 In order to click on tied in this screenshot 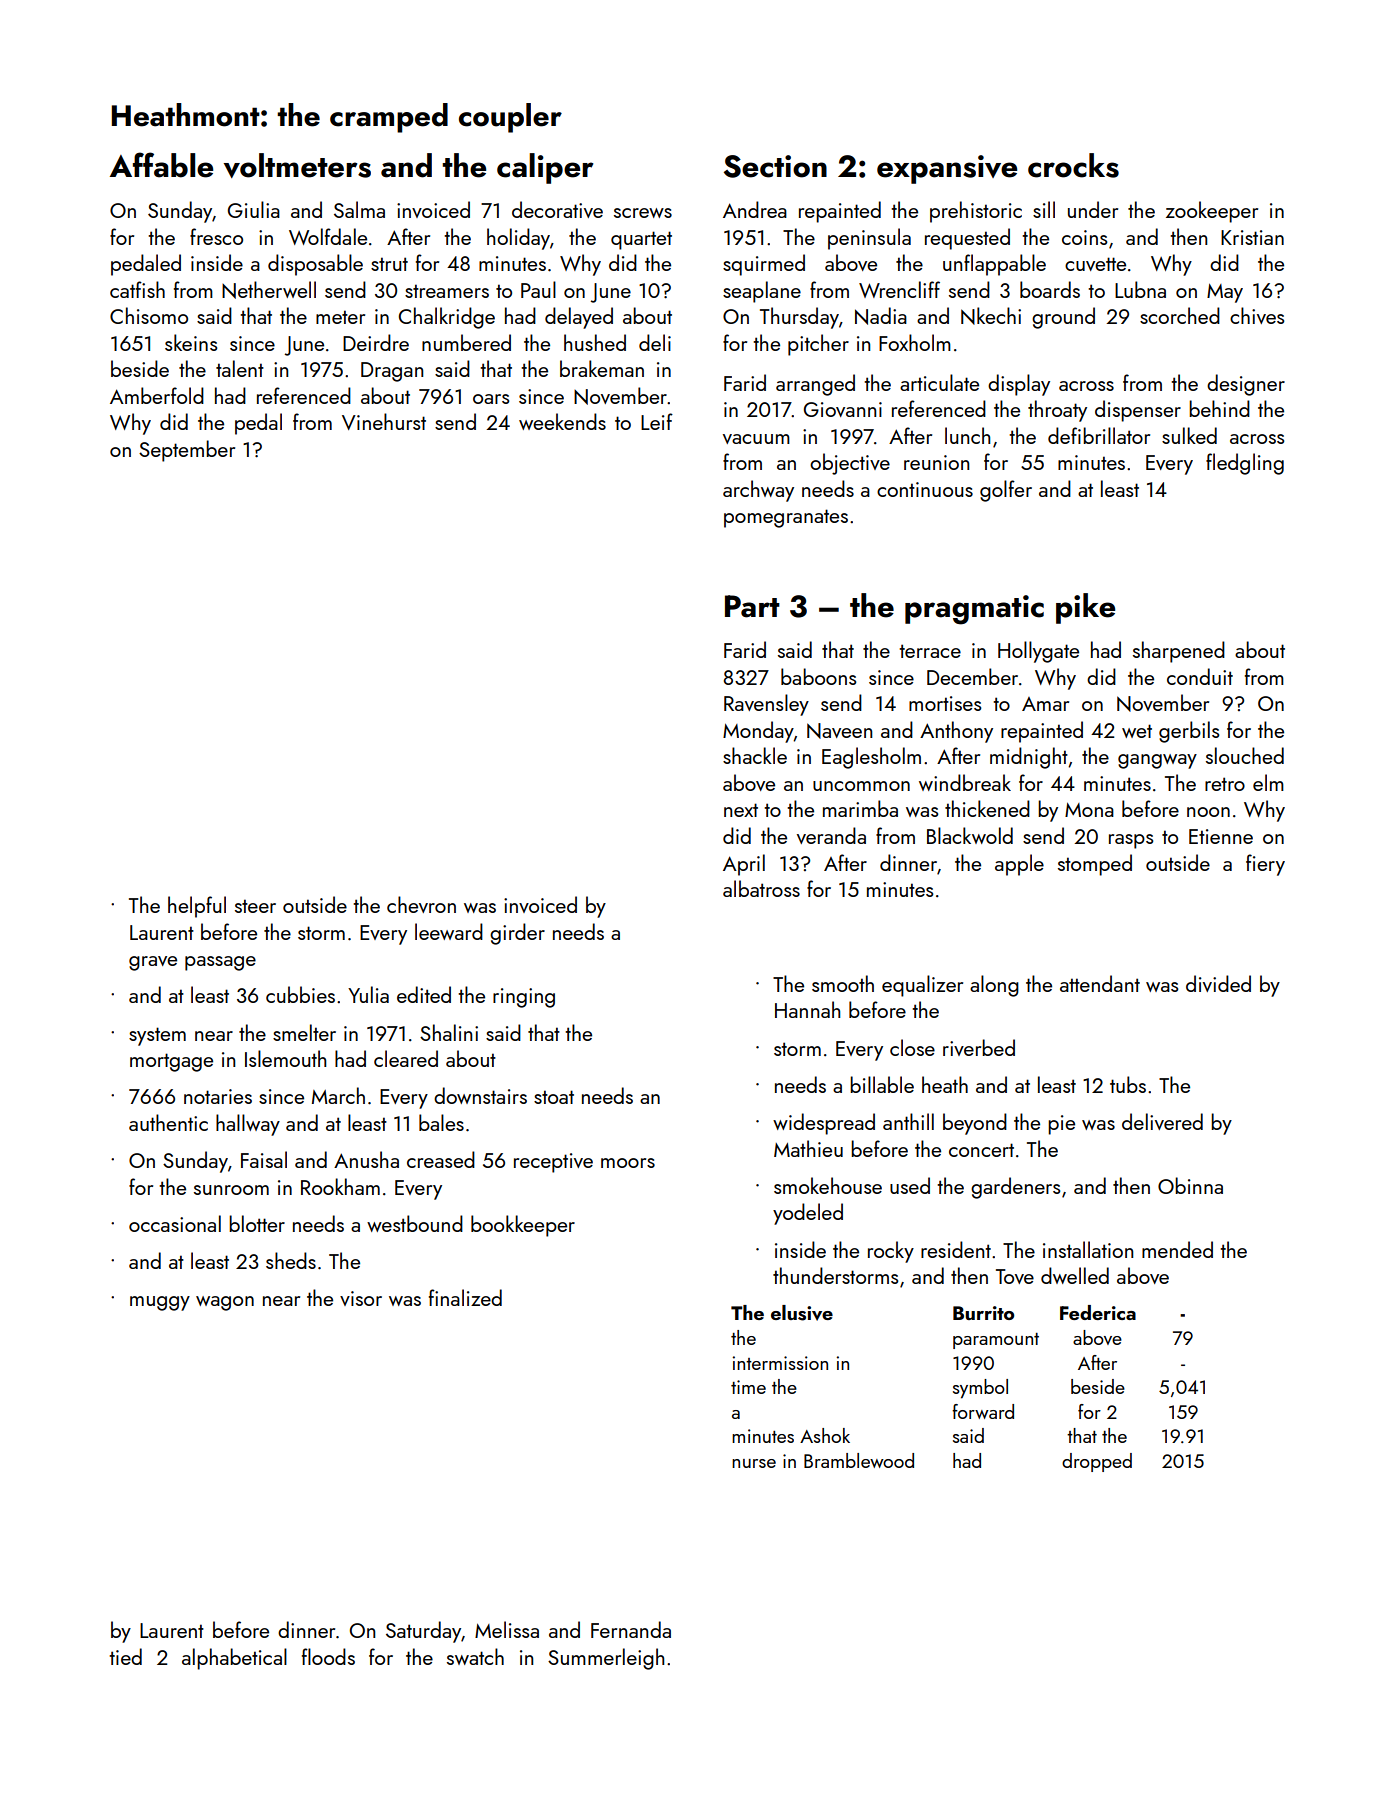, I will do `click(125, 1656)`.
